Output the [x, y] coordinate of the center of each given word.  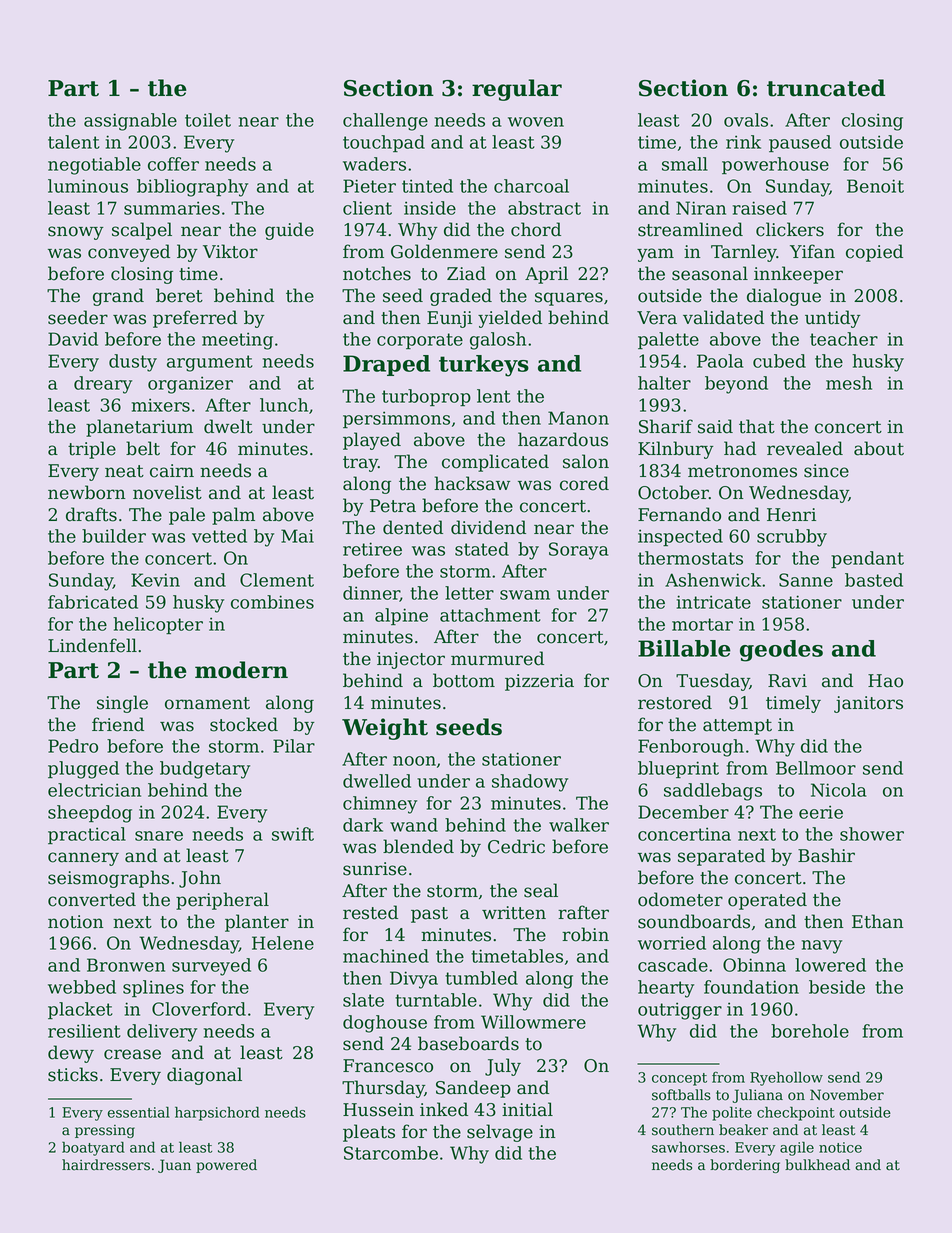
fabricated [93, 602]
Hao [885, 681]
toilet [208, 120]
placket [80, 1010]
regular [517, 90]
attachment [490, 615]
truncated [826, 88]
